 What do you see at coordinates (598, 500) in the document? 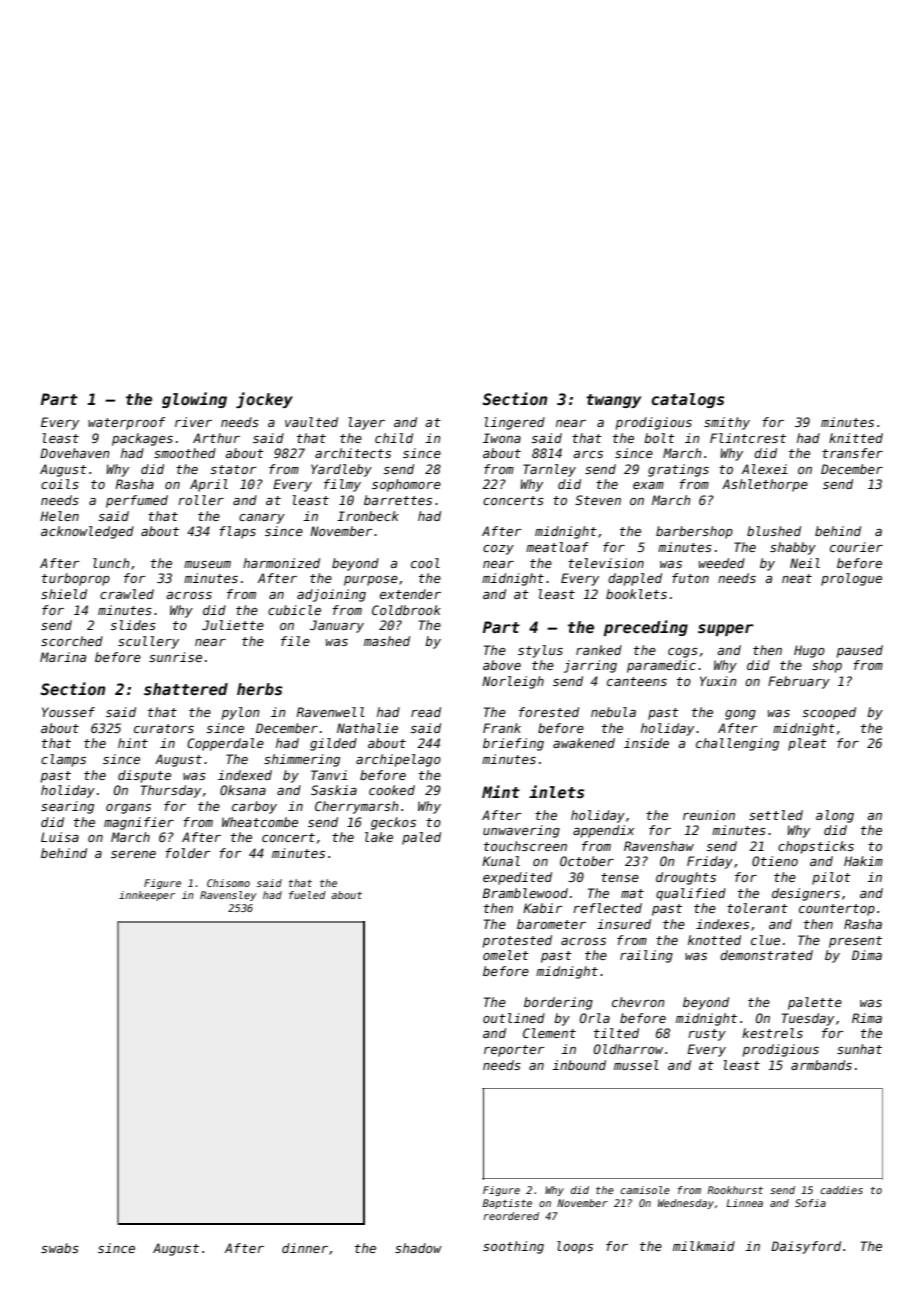
I see `Steven` at bounding box center [598, 500].
